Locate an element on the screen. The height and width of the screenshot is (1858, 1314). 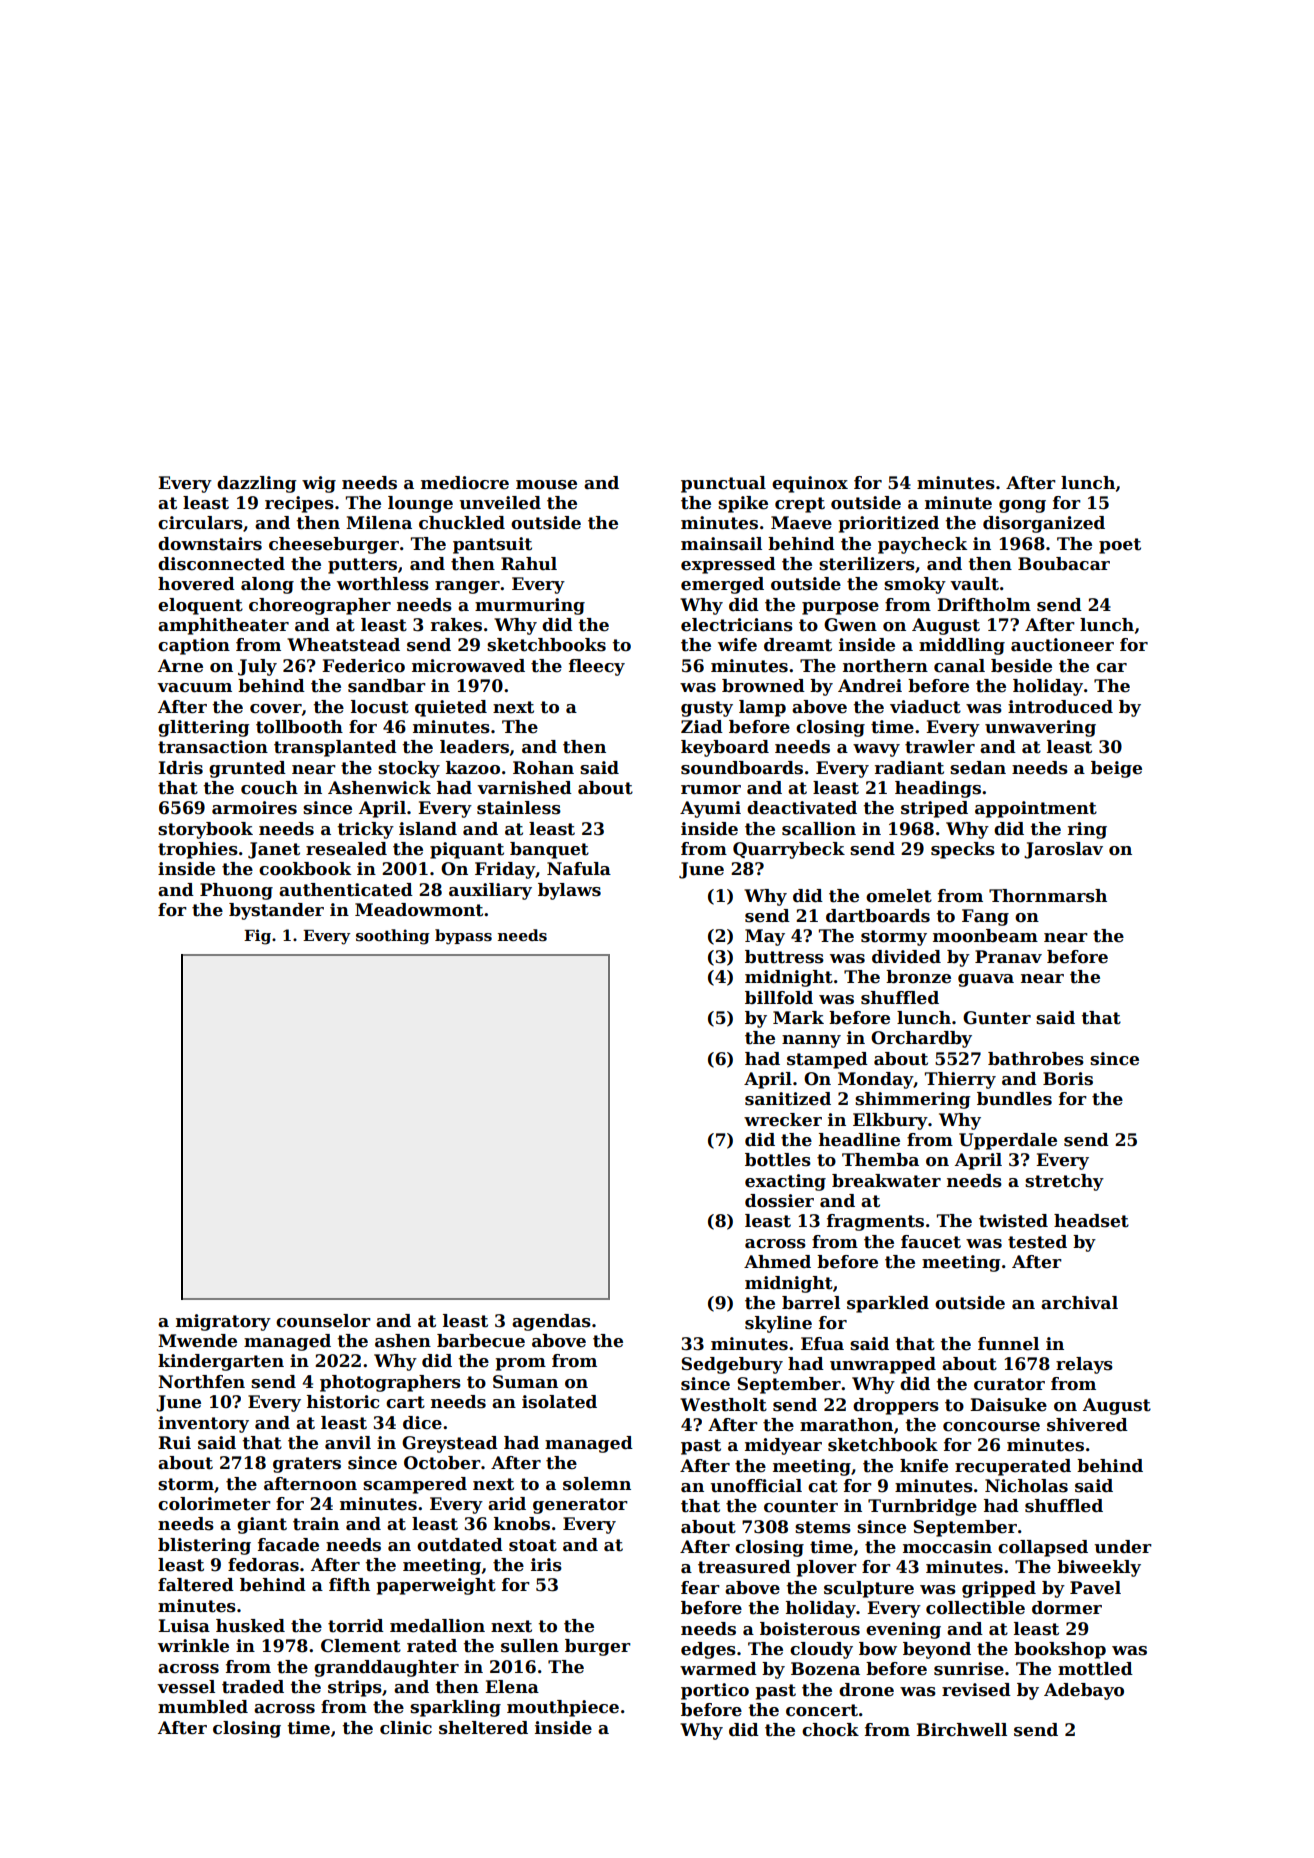
historic is located at coordinates (343, 1402).
